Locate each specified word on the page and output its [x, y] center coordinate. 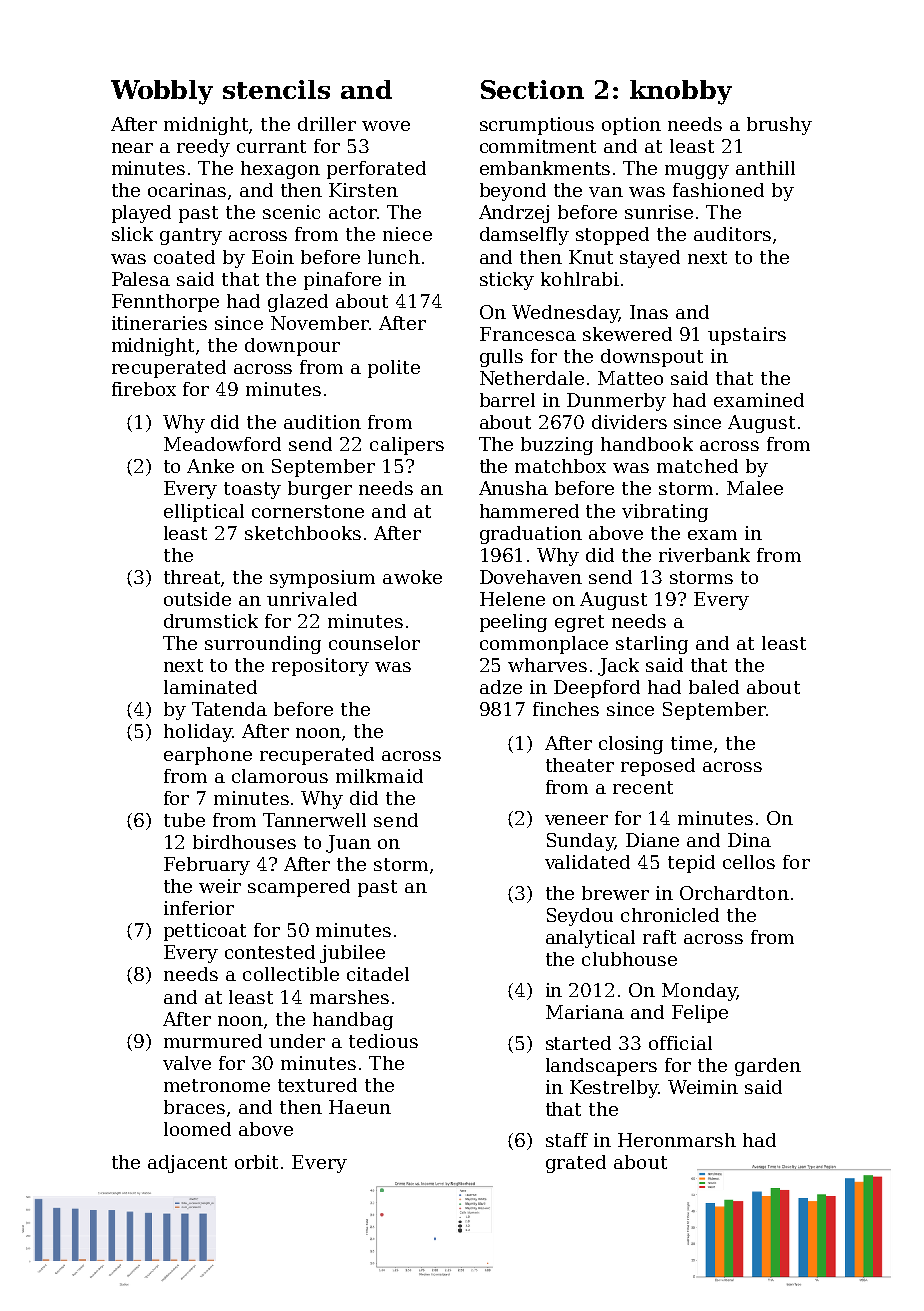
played [141, 214]
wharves [547, 665]
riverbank [704, 555]
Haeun [360, 1107]
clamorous [280, 776]
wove [386, 126]
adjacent [187, 1164]
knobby [681, 92]
